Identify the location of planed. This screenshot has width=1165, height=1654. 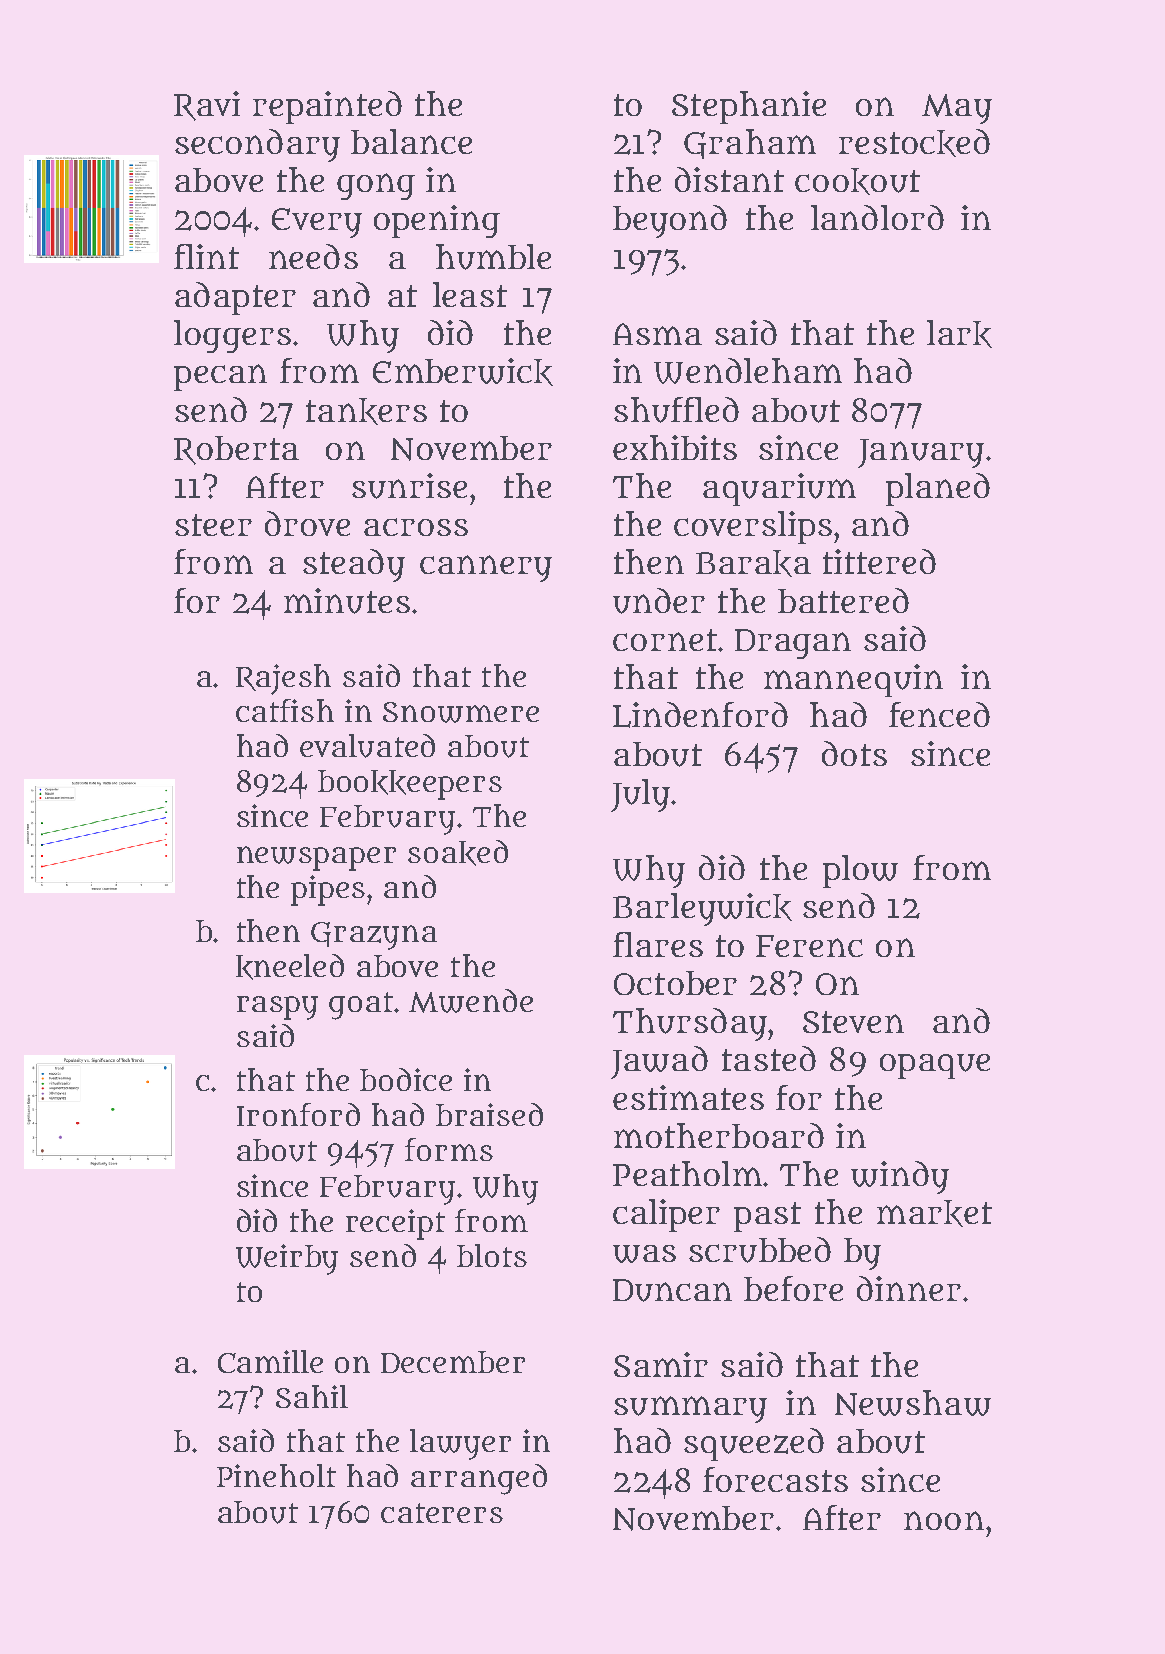
(938, 489).
